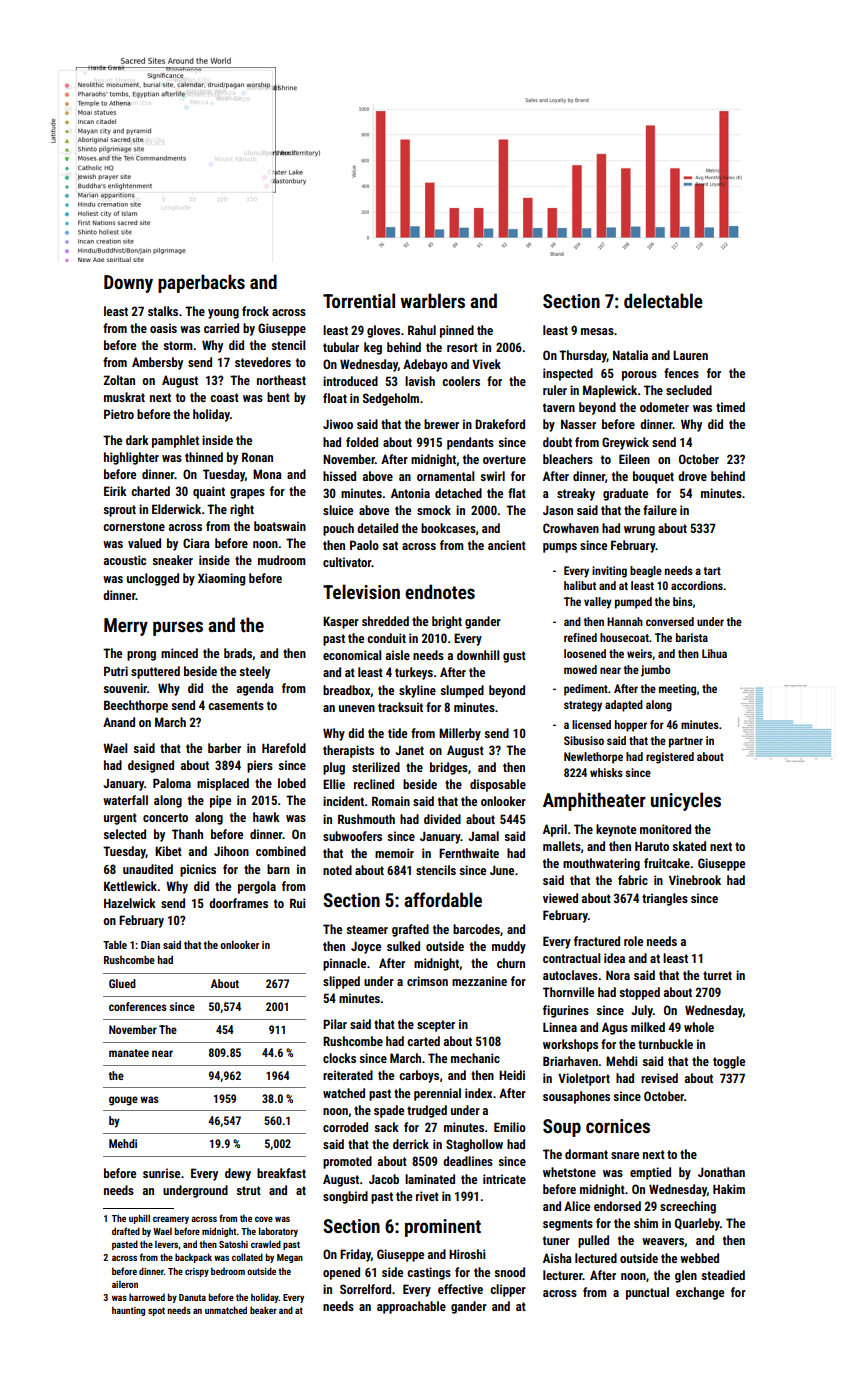 The image size is (849, 1400). Describe the element at coordinates (125, 1284) in the page. I see `aileron` at that location.
